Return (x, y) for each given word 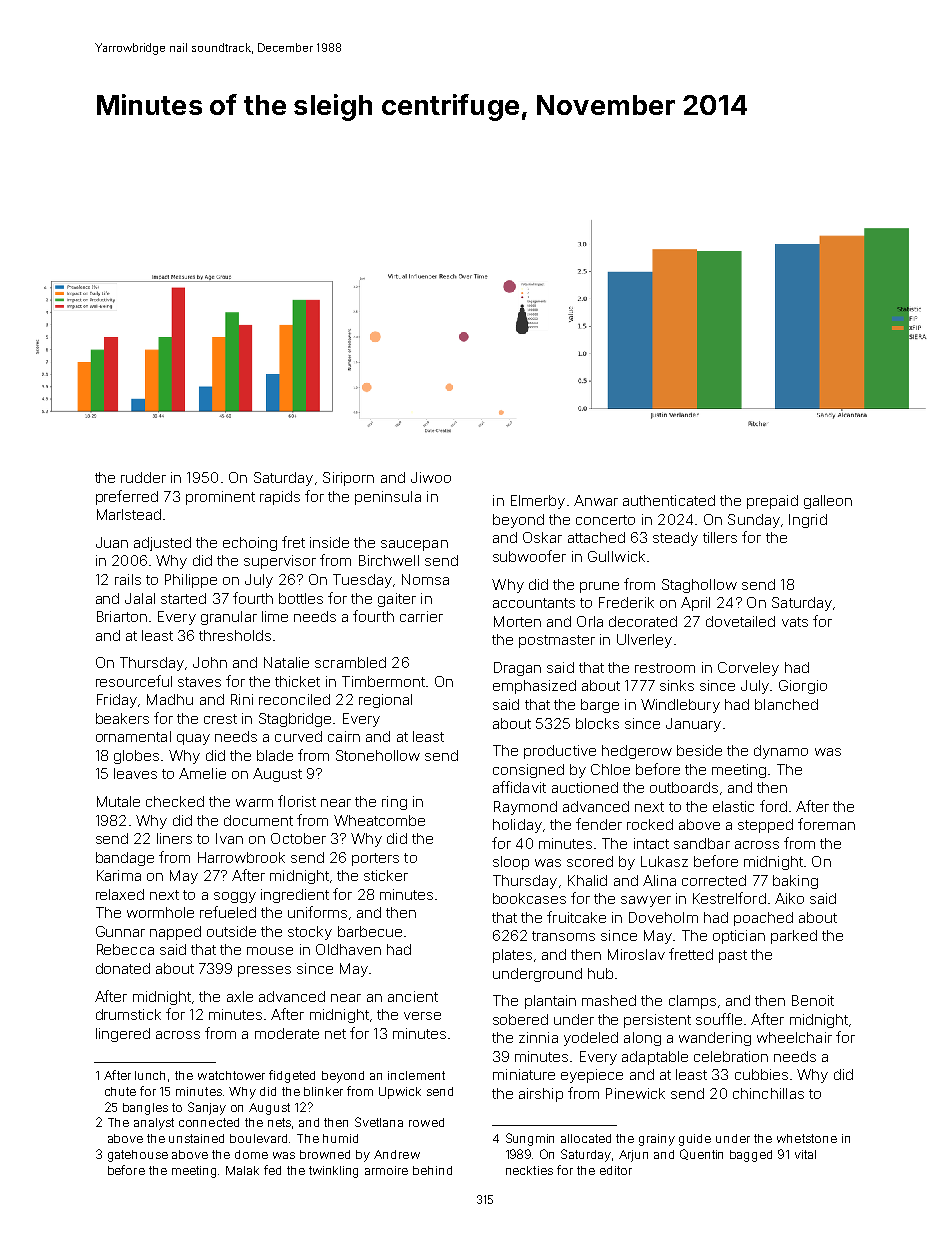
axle (240, 996)
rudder (143, 477)
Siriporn (348, 479)
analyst (154, 1124)
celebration (731, 1056)
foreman (826, 824)
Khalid (587, 880)
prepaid (772, 502)
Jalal (140, 598)
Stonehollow (378, 755)
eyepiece (592, 1076)
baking (795, 882)
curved (298, 736)
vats (795, 622)
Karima (119, 875)
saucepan (414, 545)
